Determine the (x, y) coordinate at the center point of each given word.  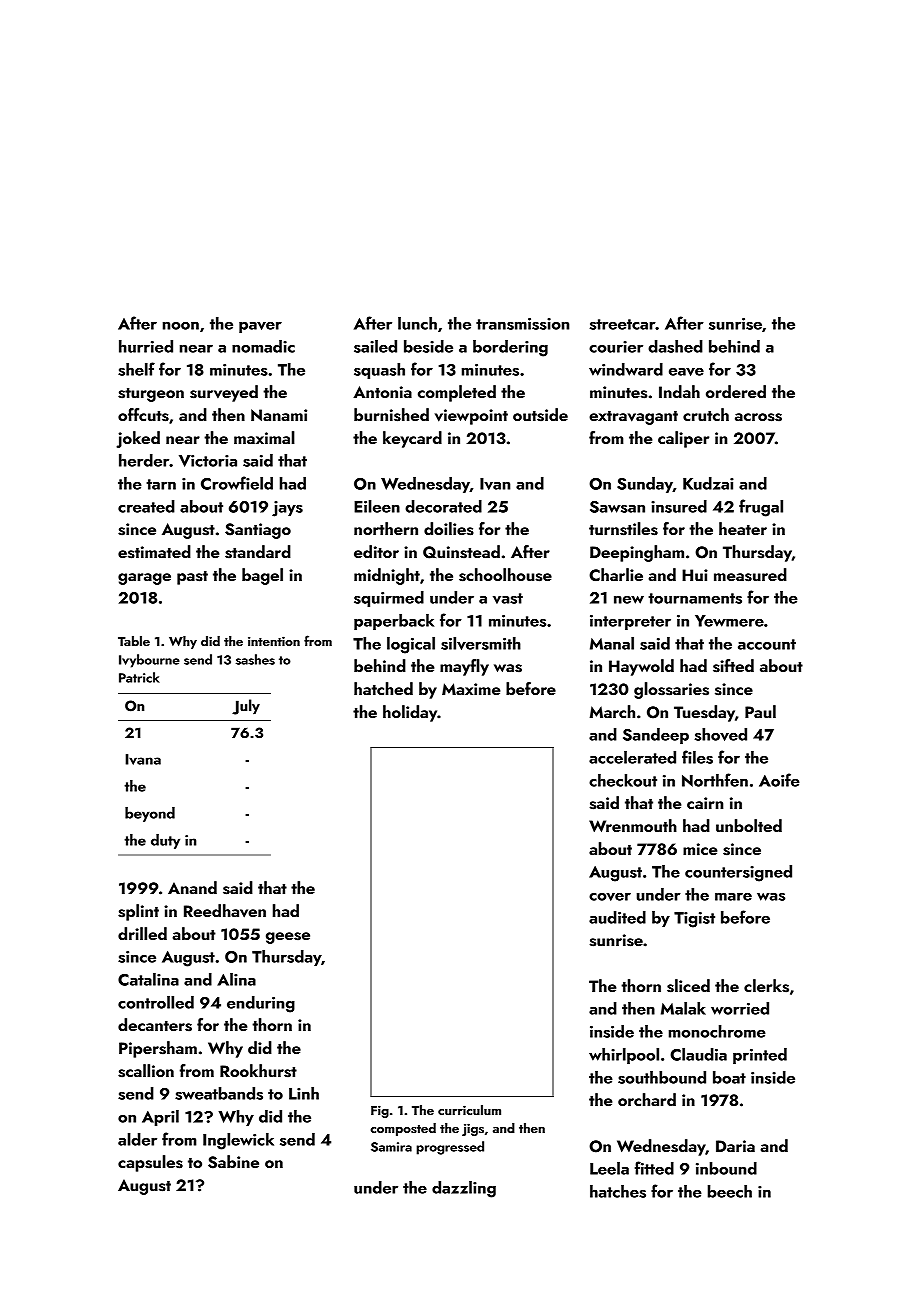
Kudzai (708, 483)
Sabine (233, 1162)
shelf (136, 369)
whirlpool (624, 1056)
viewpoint (471, 417)
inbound (726, 1168)
